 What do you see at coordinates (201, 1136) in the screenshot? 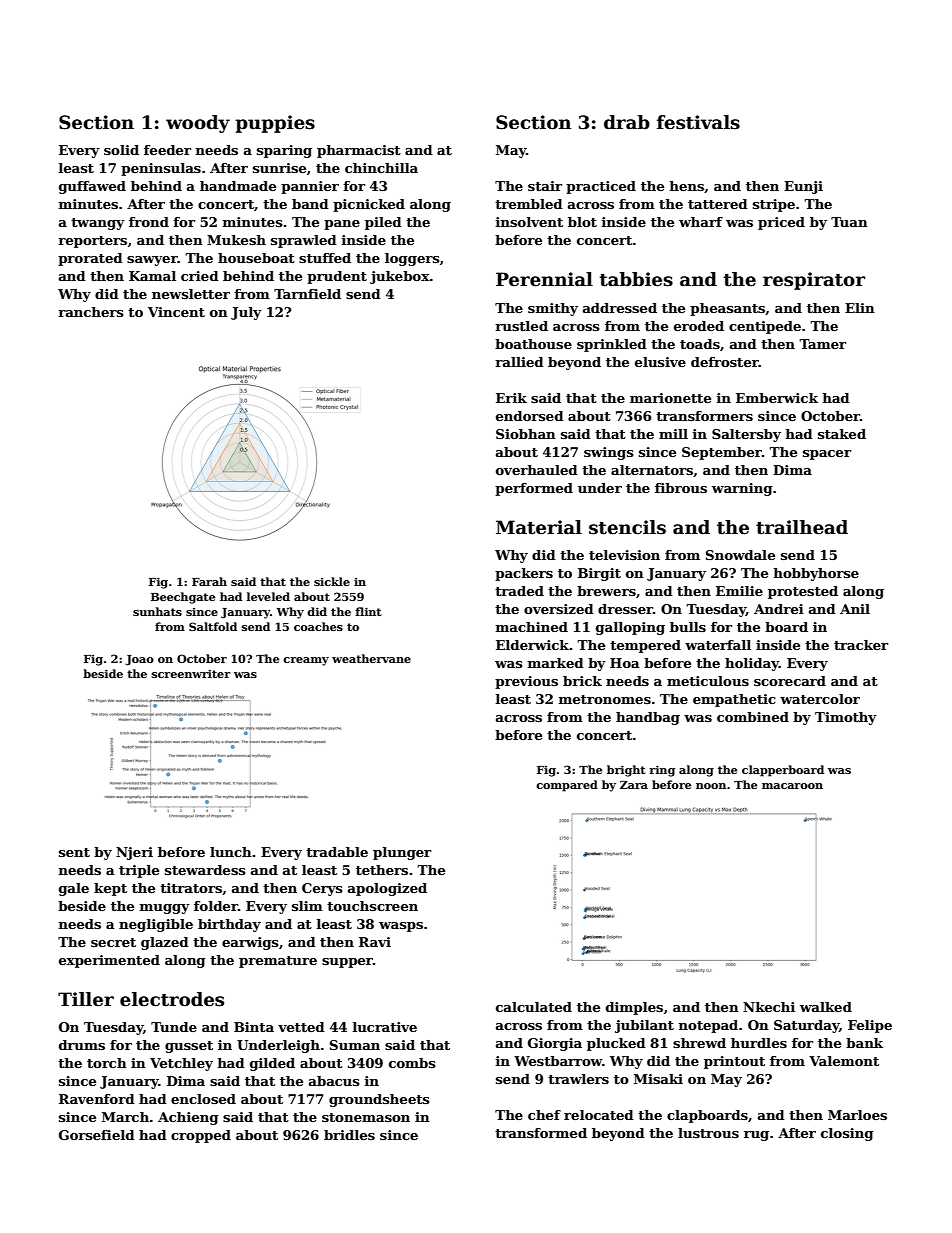
I see `cropped` at bounding box center [201, 1136].
